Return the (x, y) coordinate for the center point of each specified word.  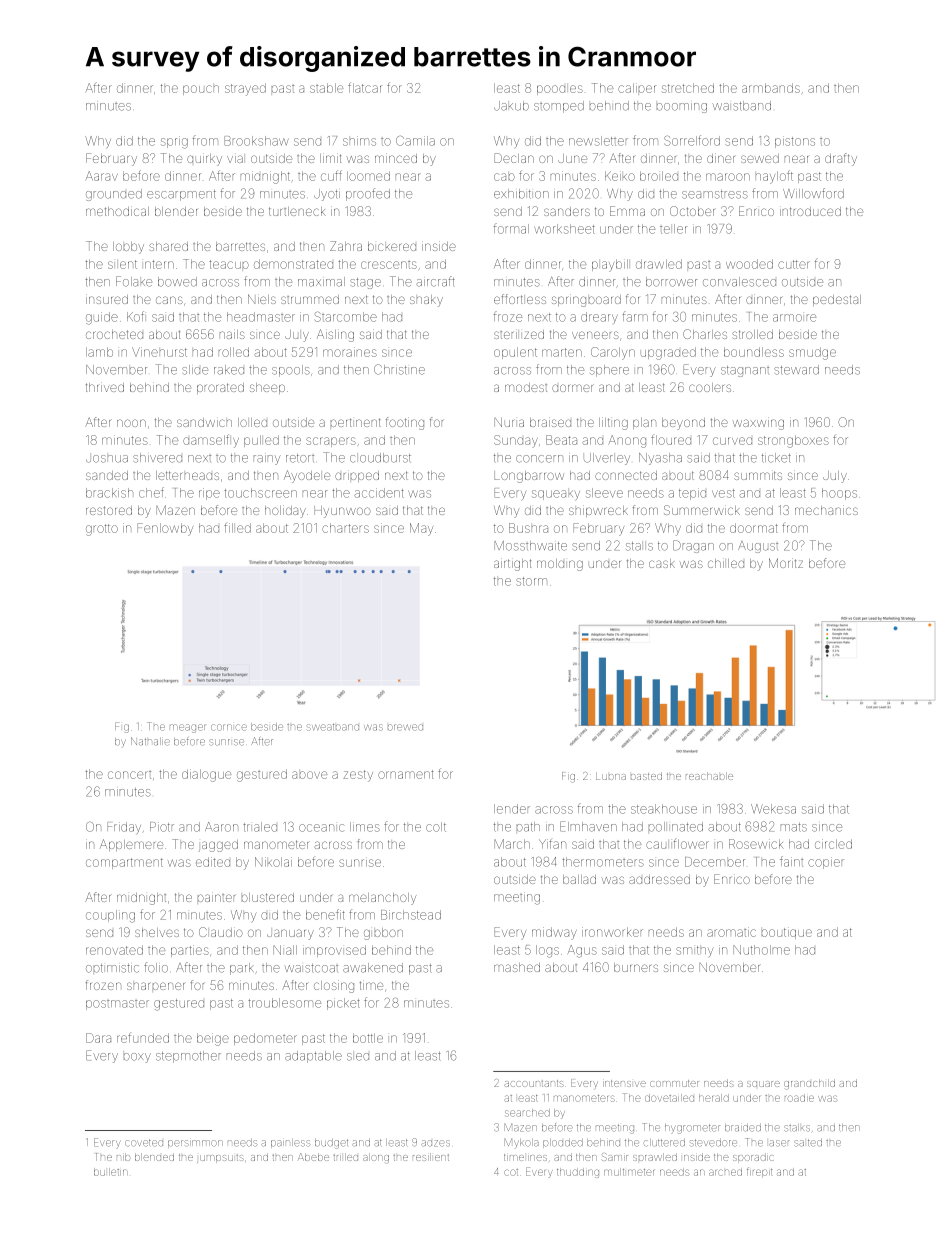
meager (187, 728)
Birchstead (411, 915)
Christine (399, 369)
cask (662, 563)
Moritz (786, 563)
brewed (405, 727)
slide (195, 370)
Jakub (511, 106)
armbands (771, 88)
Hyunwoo (342, 512)
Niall (285, 950)
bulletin (110, 1172)
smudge (812, 353)
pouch (201, 90)
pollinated (676, 827)
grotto (102, 530)
